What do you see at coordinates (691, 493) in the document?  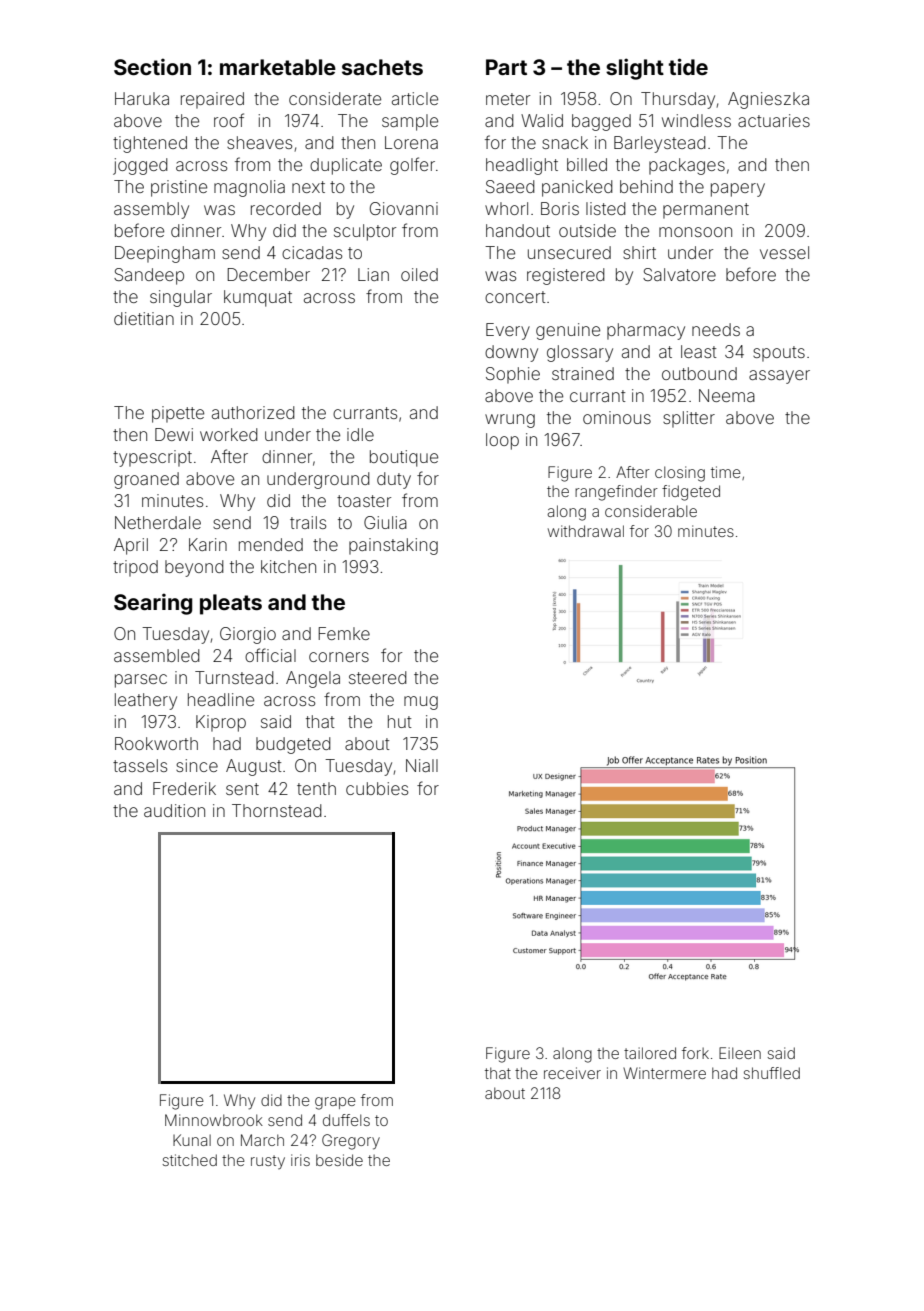 I see `fidgeted` at bounding box center [691, 493].
